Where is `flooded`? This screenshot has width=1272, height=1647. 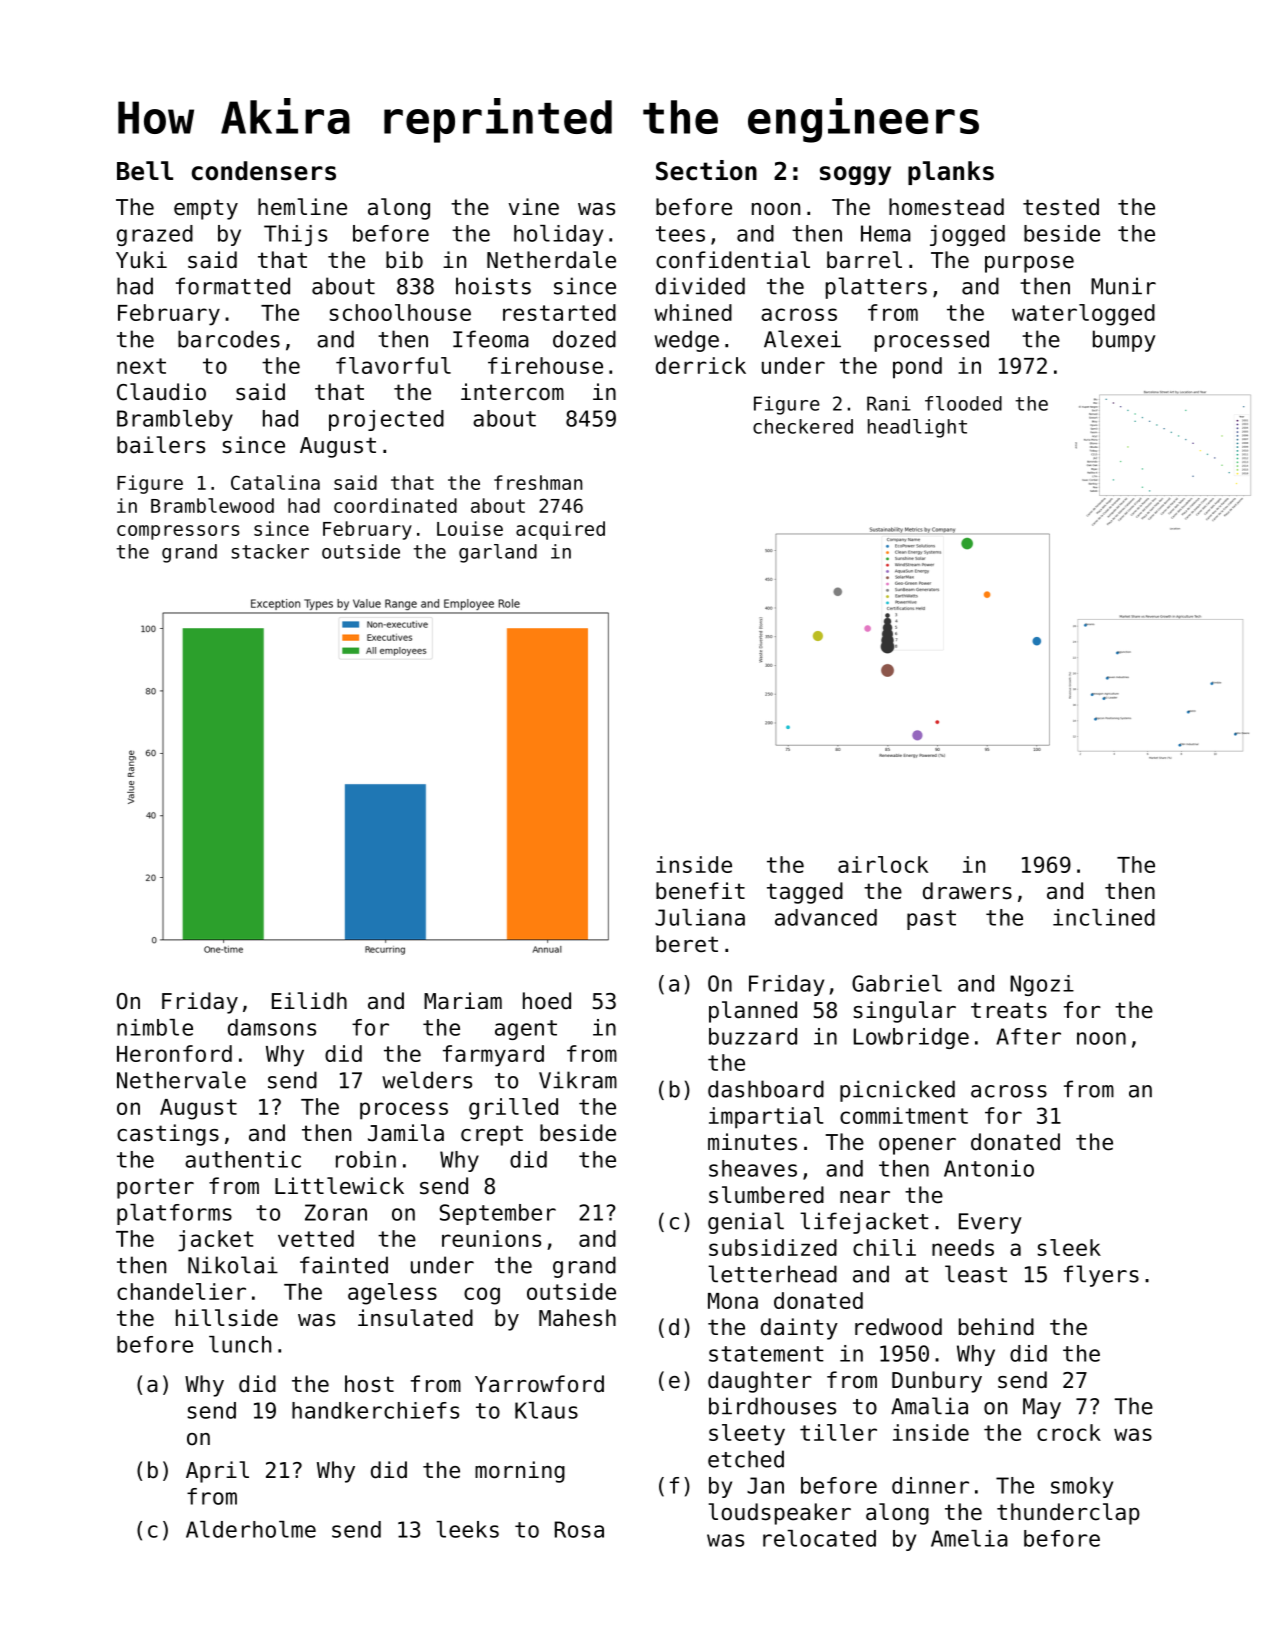 flooded is located at coordinates (963, 403).
